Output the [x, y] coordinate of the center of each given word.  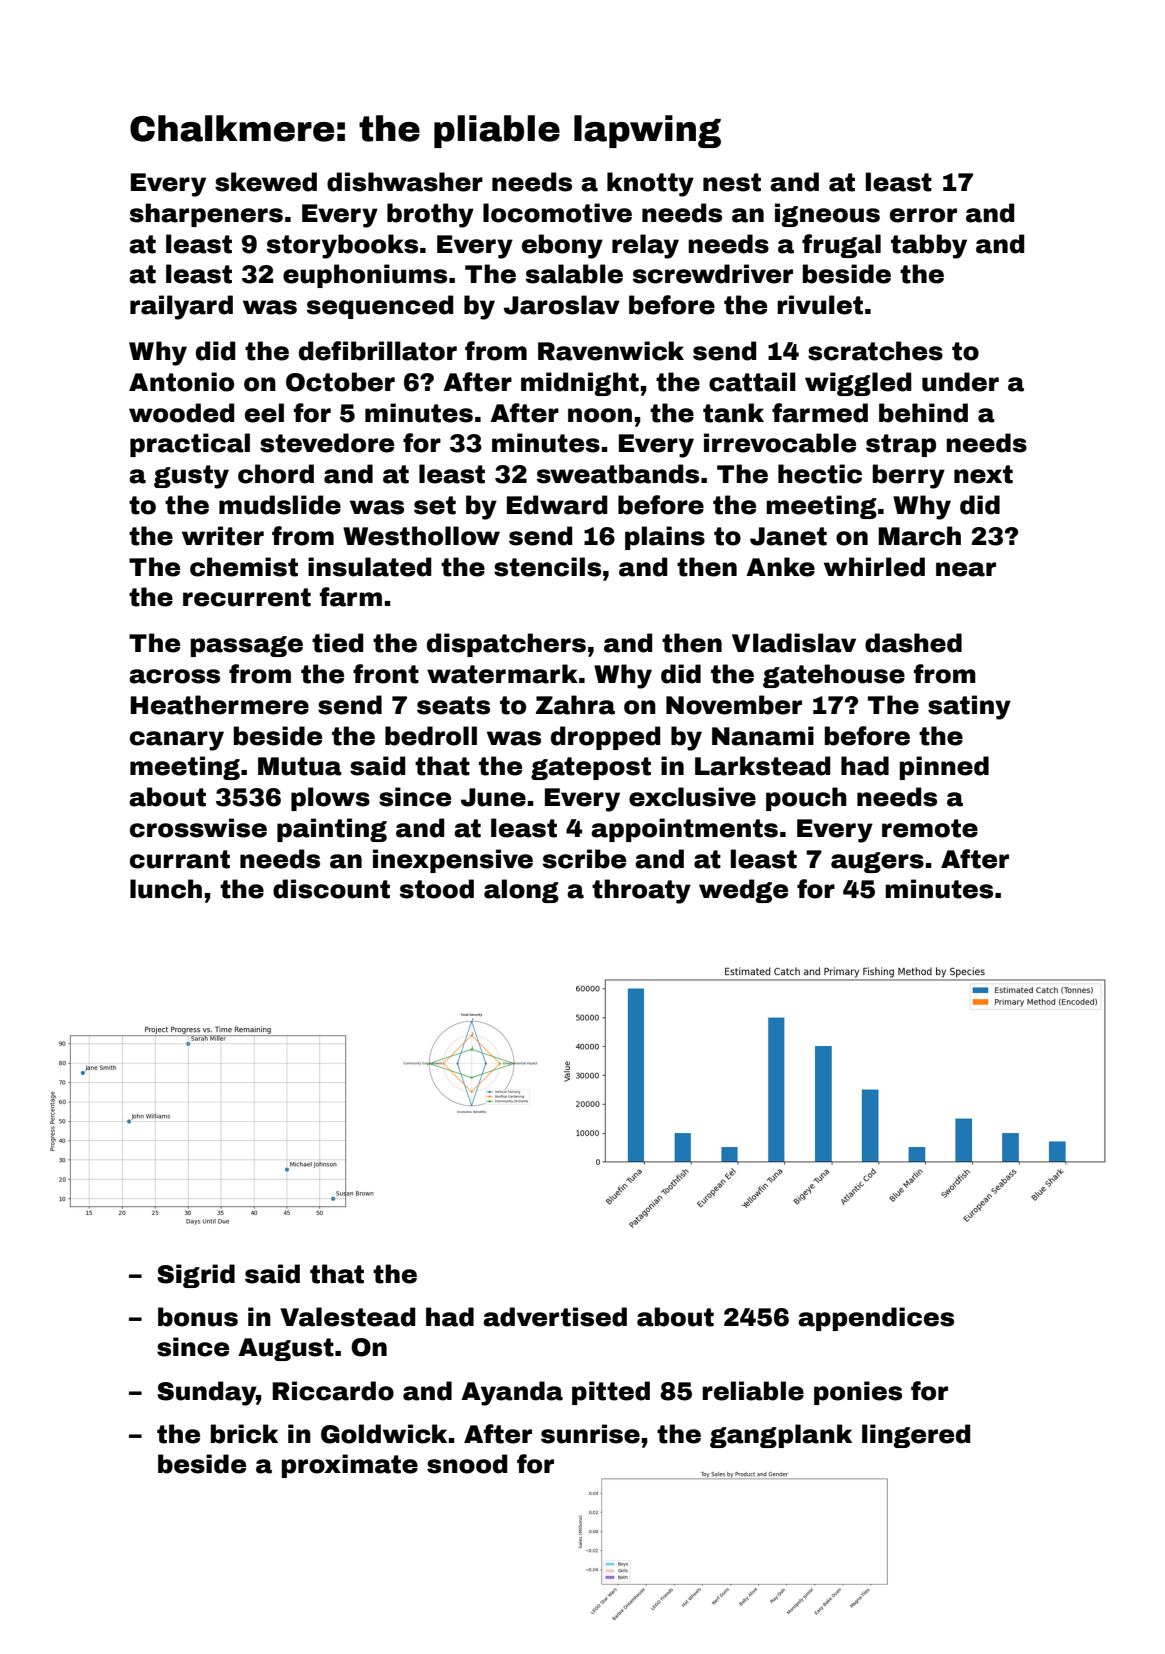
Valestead [347, 1317]
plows [330, 799]
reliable [753, 1391]
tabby [929, 246]
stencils [547, 567]
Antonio [181, 382]
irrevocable [780, 443]
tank [733, 413]
